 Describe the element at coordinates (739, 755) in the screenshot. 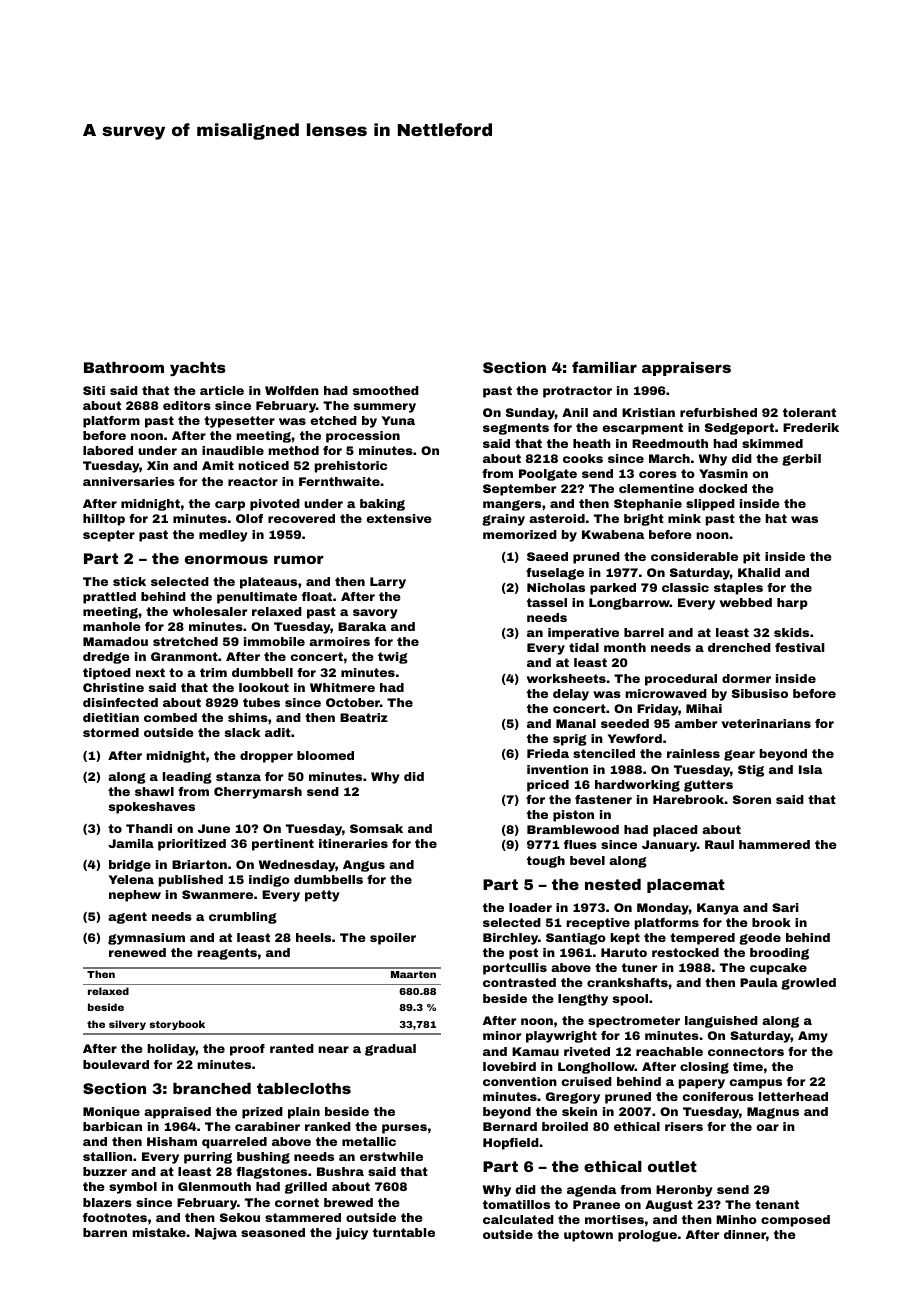

I see `gear` at that location.
